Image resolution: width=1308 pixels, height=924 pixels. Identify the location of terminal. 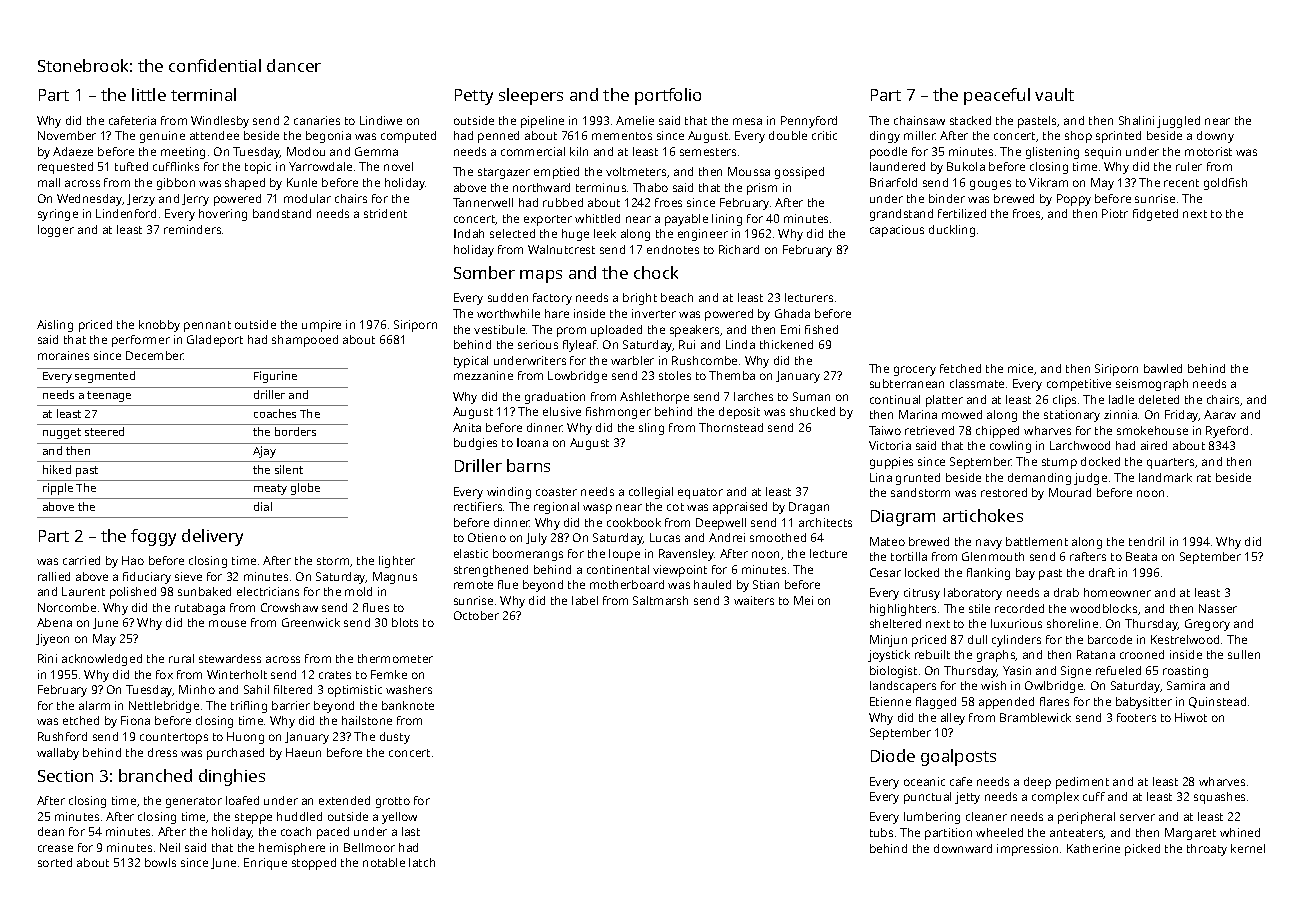
(203, 94).
